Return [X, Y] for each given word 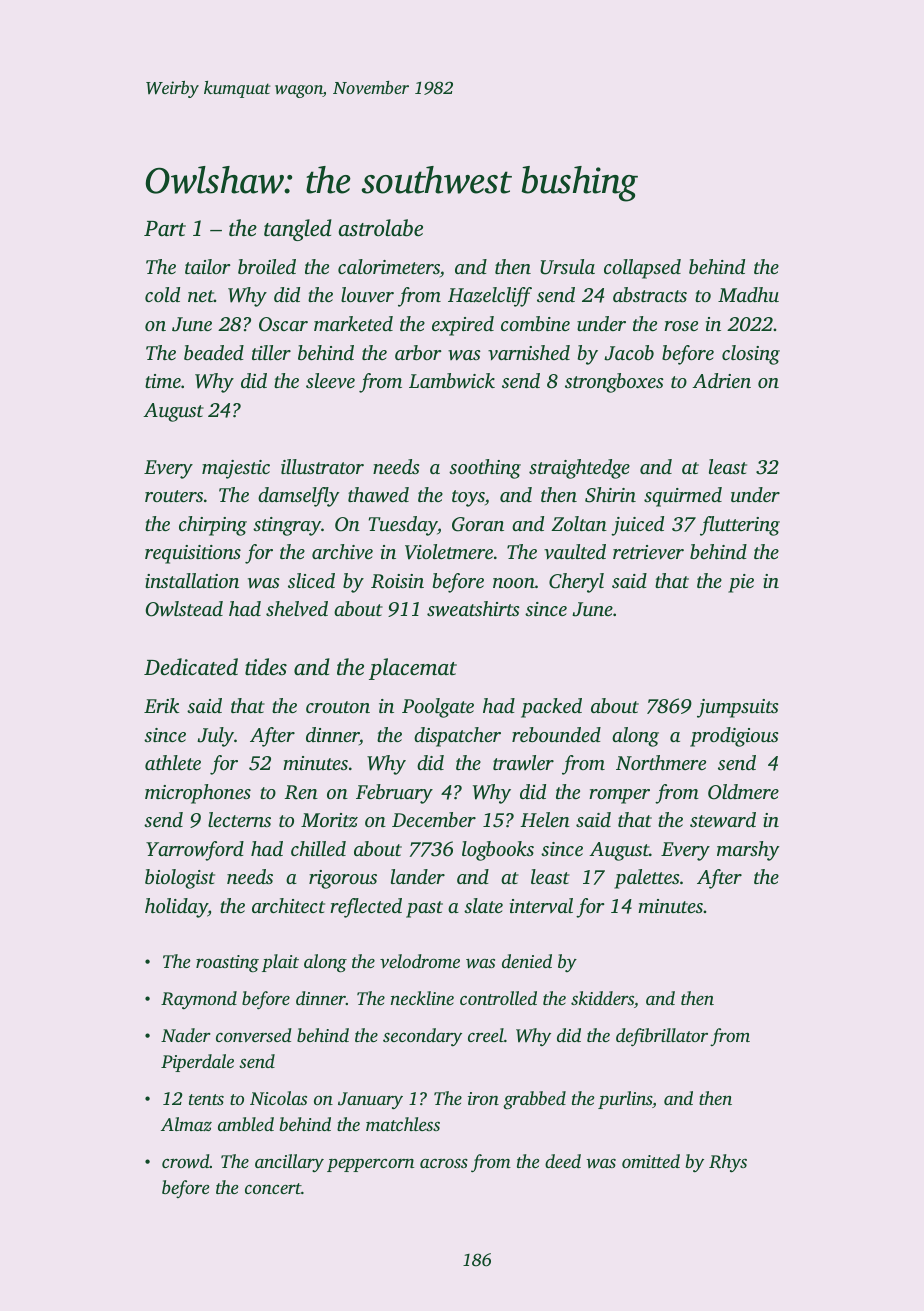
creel [486, 1035]
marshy [748, 851]
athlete [173, 762]
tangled [298, 230]
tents [206, 1099]
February [394, 794]
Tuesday [403, 526]
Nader [186, 1035]
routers [174, 496]
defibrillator [662, 1037]
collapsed [642, 269]
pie [741, 583]
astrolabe [380, 228]
